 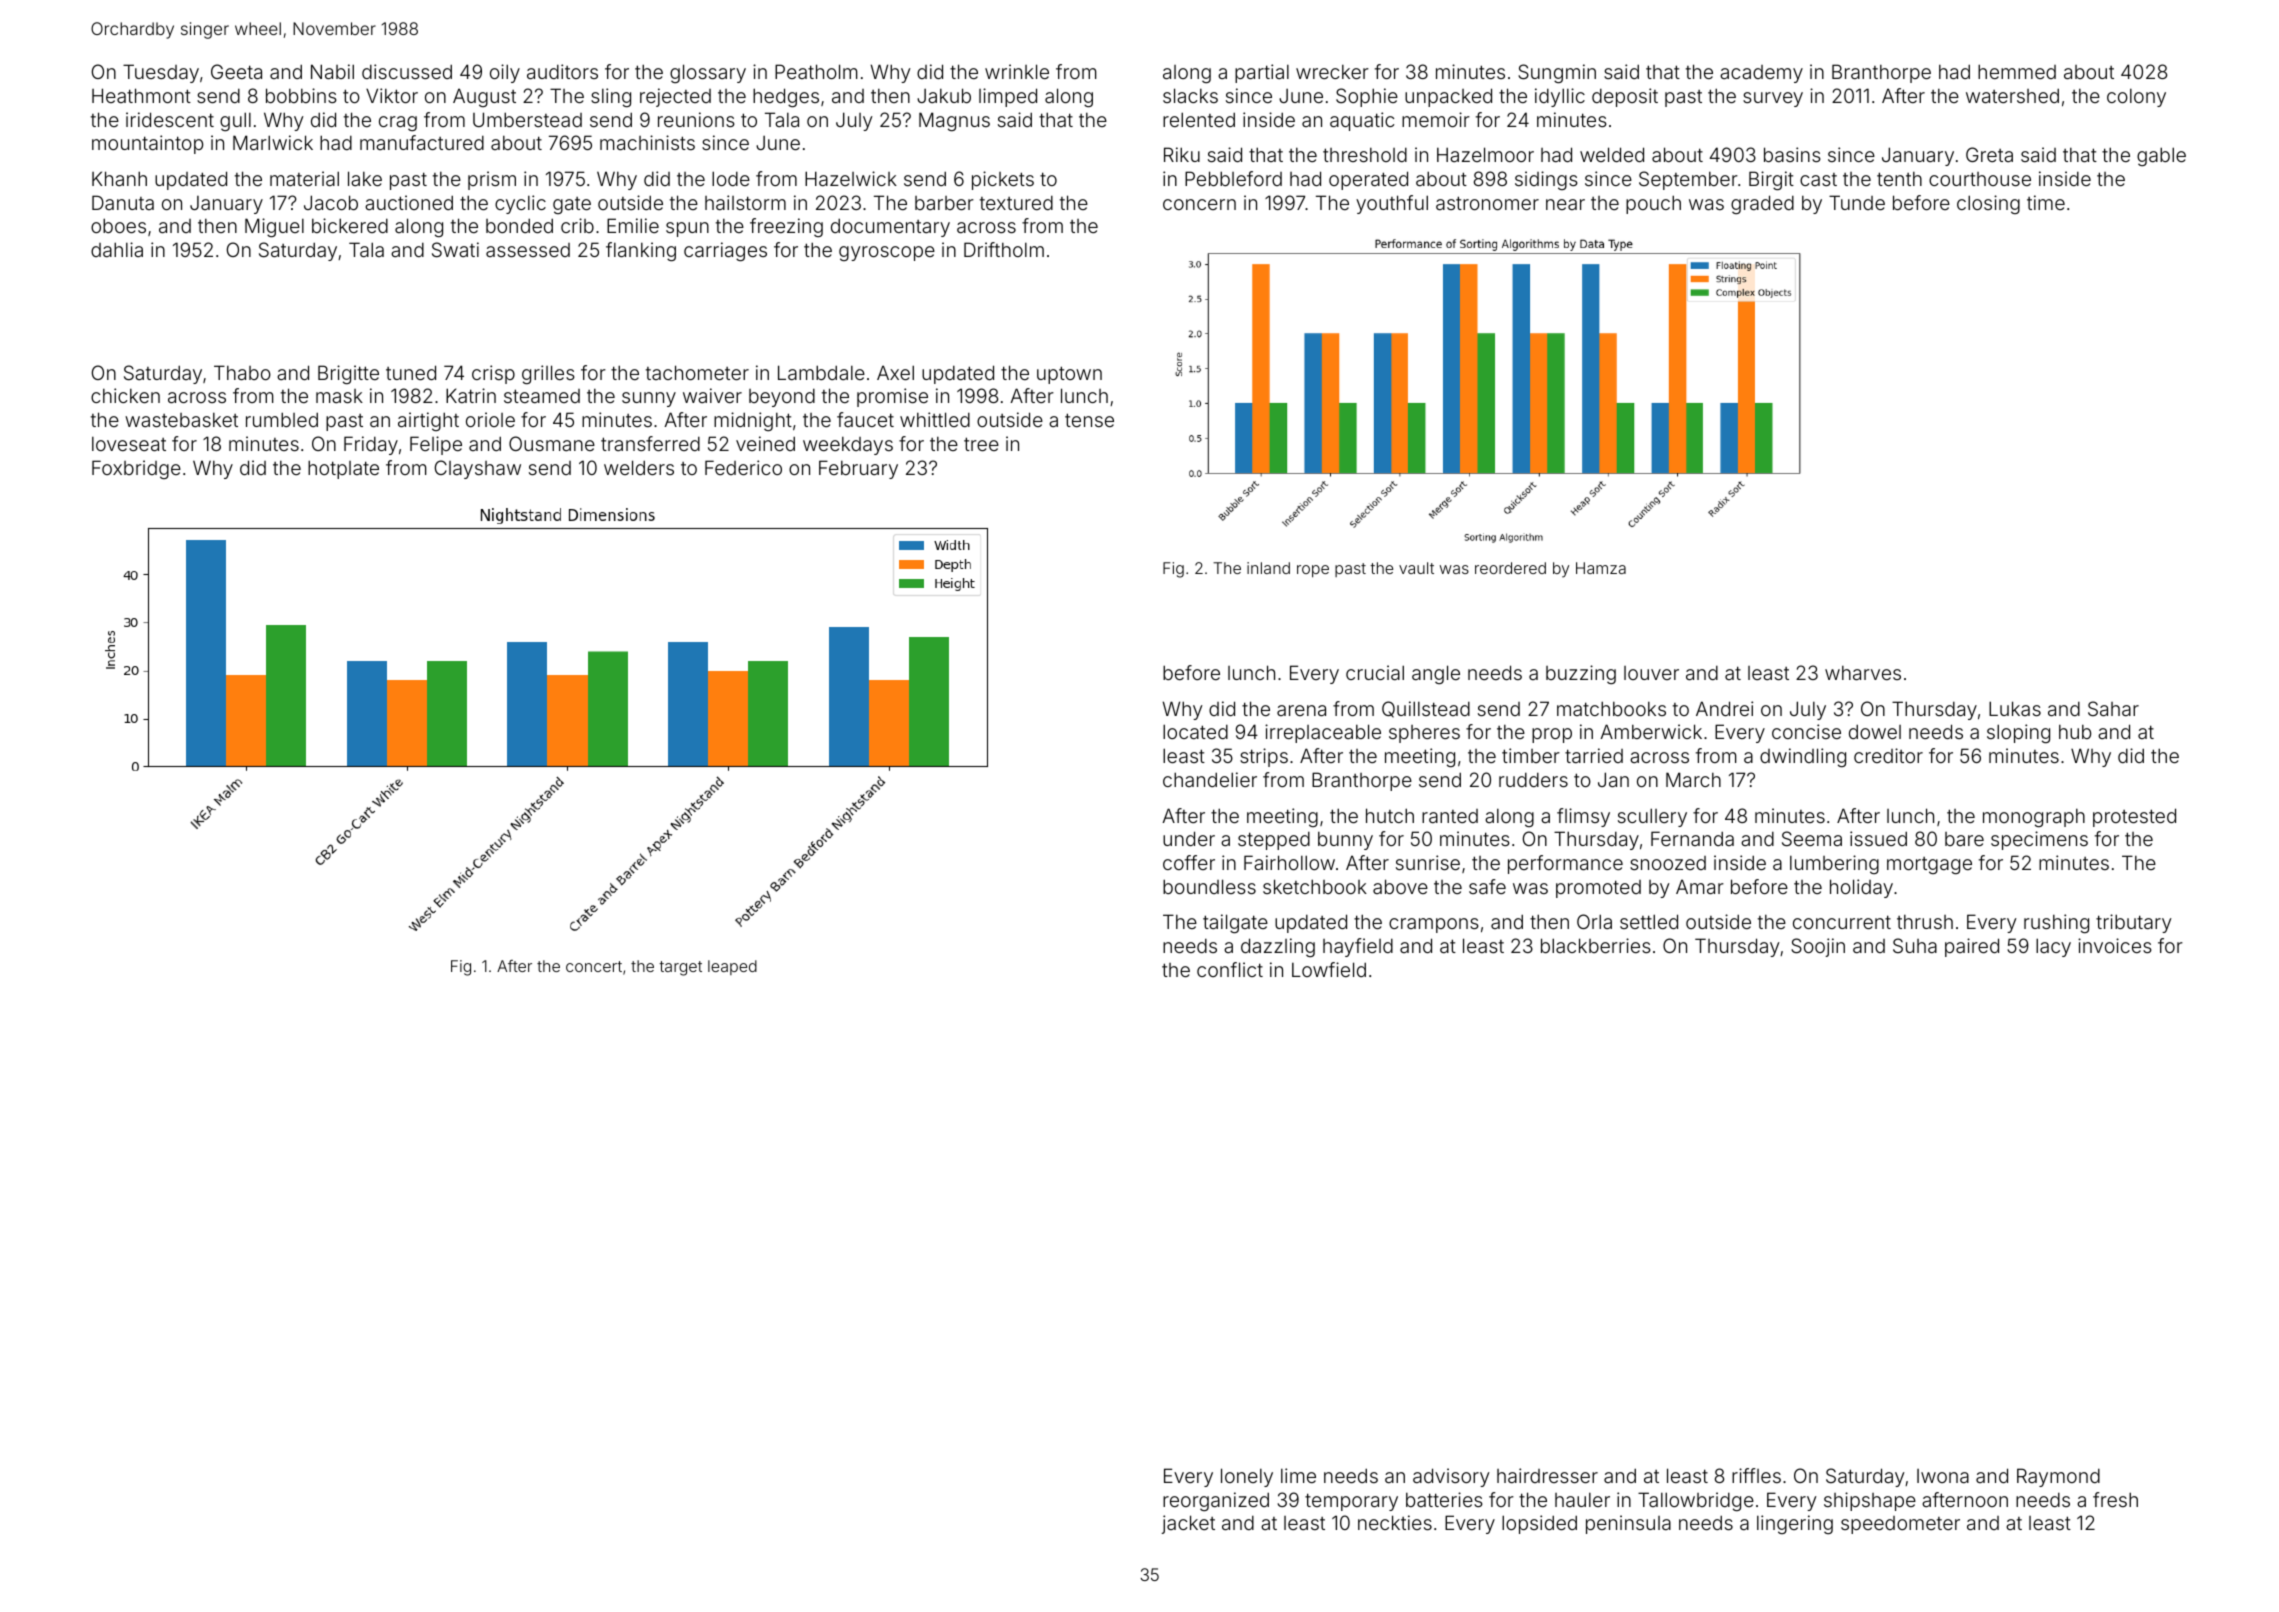 What do you see at coordinates (365, 178) in the screenshot?
I see `lake` at bounding box center [365, 178].
